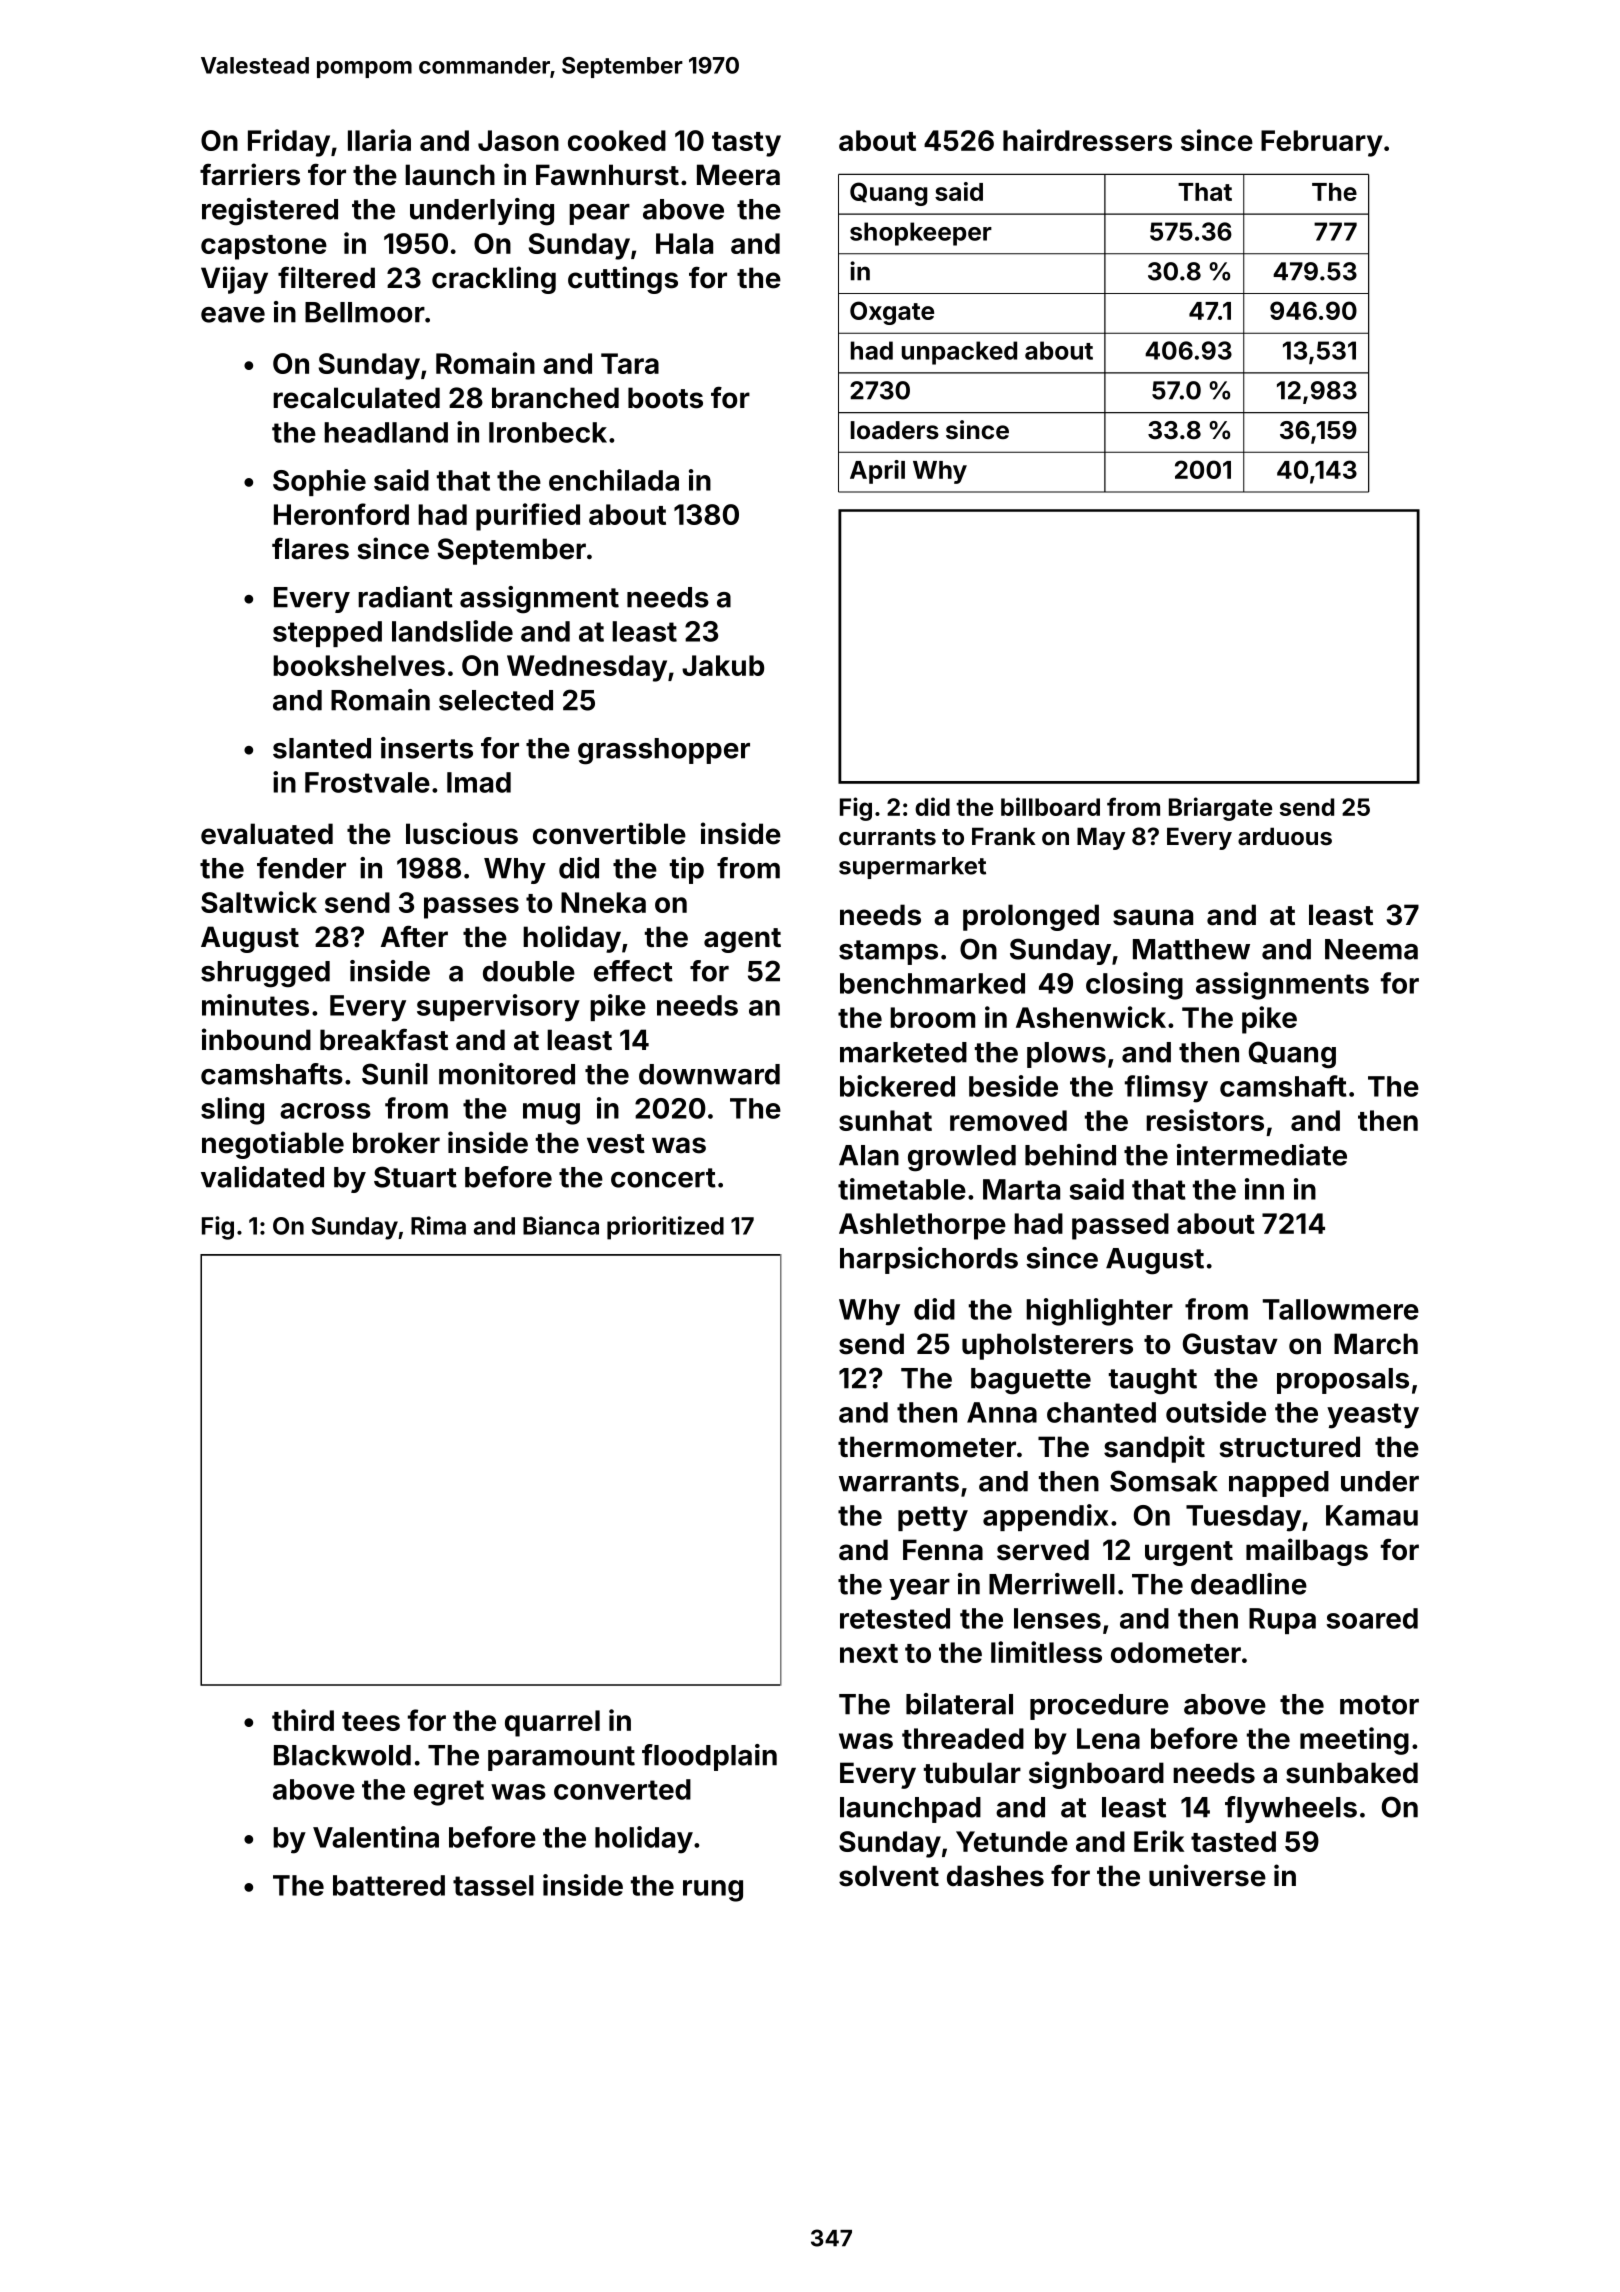 The height and width of the screenshot is (2292, 1620). Describe the element at coordinates (869, 1653) in the screenshot. I see `next` at that location.
